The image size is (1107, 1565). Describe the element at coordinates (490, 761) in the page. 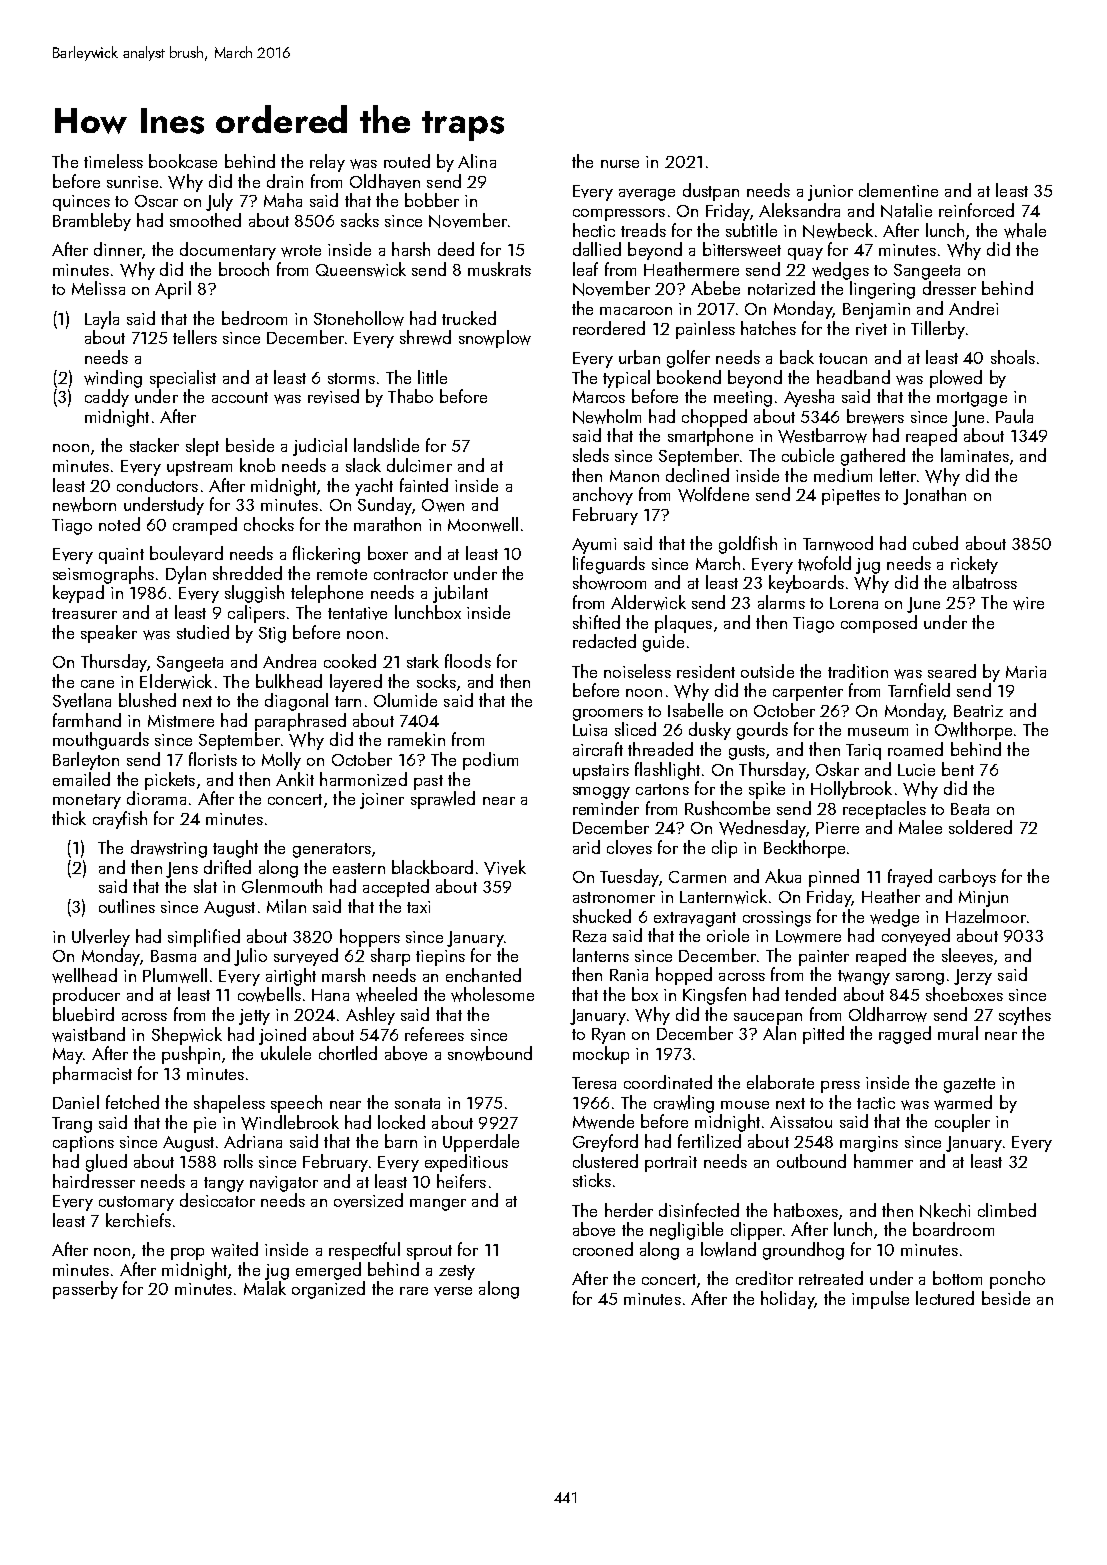

I see `podium` at that location.
